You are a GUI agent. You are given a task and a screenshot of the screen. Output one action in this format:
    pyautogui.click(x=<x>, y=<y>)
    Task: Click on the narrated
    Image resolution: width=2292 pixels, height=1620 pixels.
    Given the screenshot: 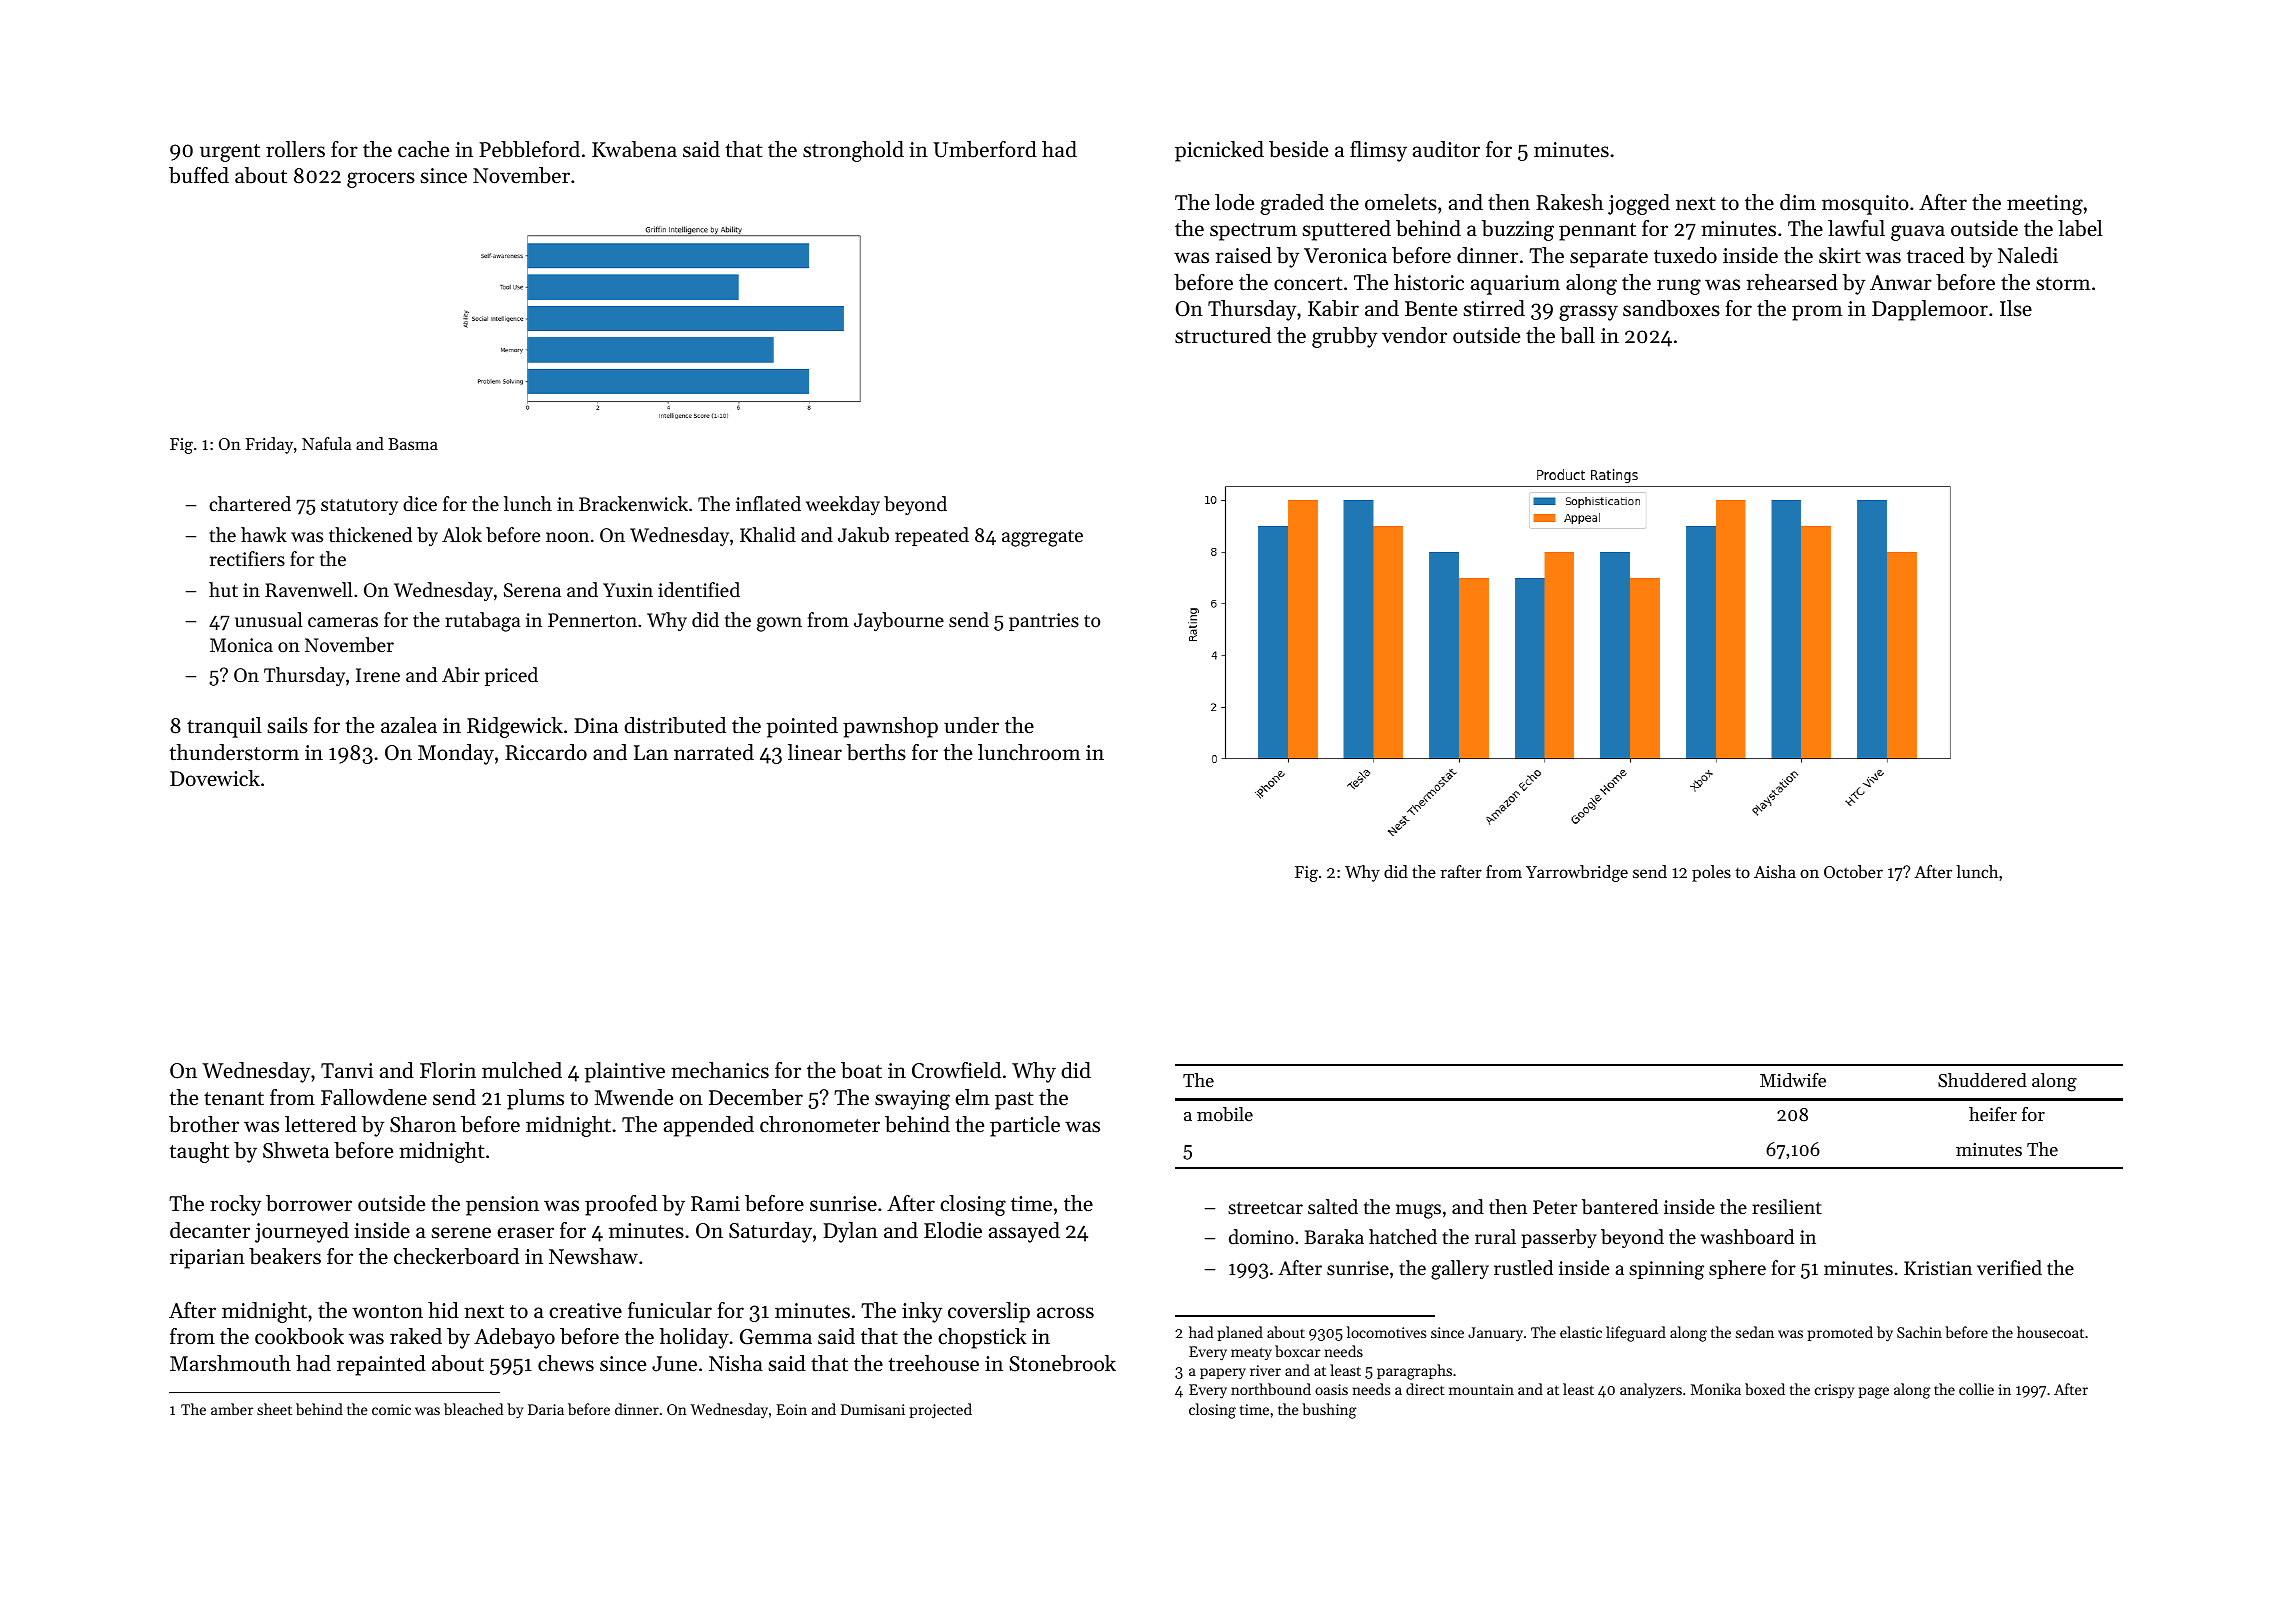 What is the action you would take?
    pyautogui.click(x=714, y=752)
